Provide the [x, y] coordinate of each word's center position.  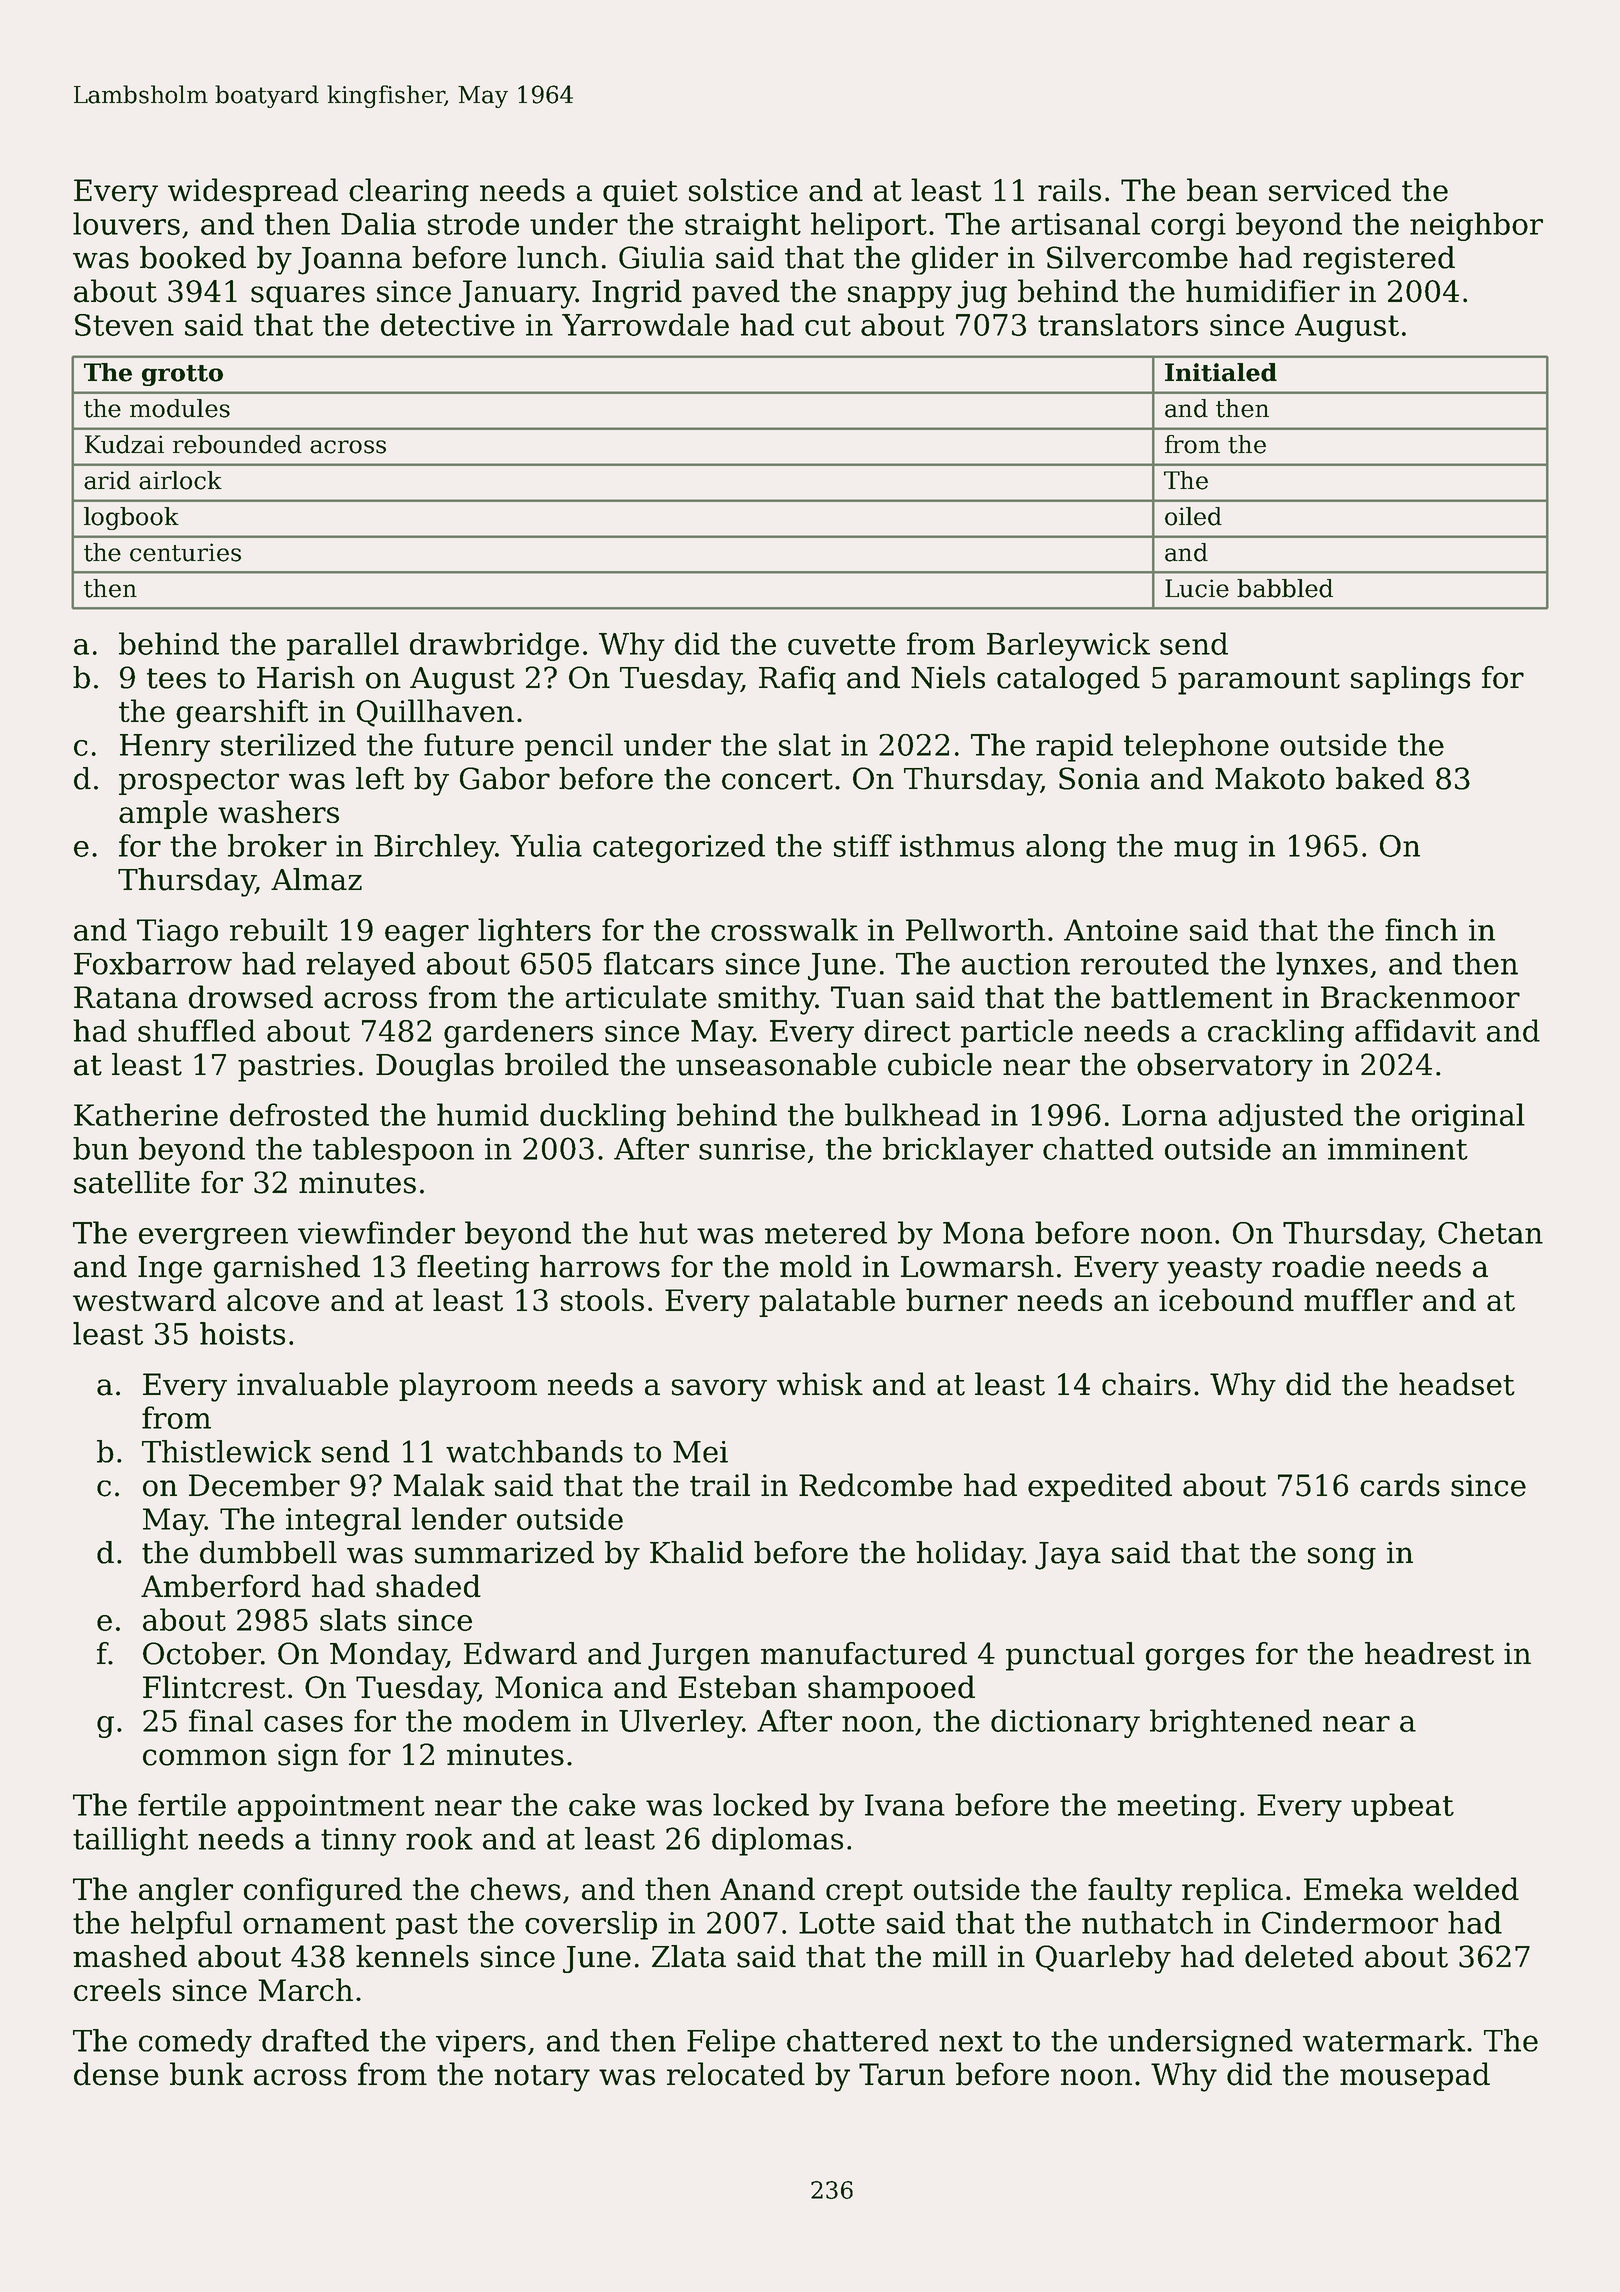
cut [828, 325]
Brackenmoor [1420, 997]
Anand [767, 1888]
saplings [1410, 680]
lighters [534, 932]
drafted [315, 2040]
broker [277, 845]
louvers [126, 223]
